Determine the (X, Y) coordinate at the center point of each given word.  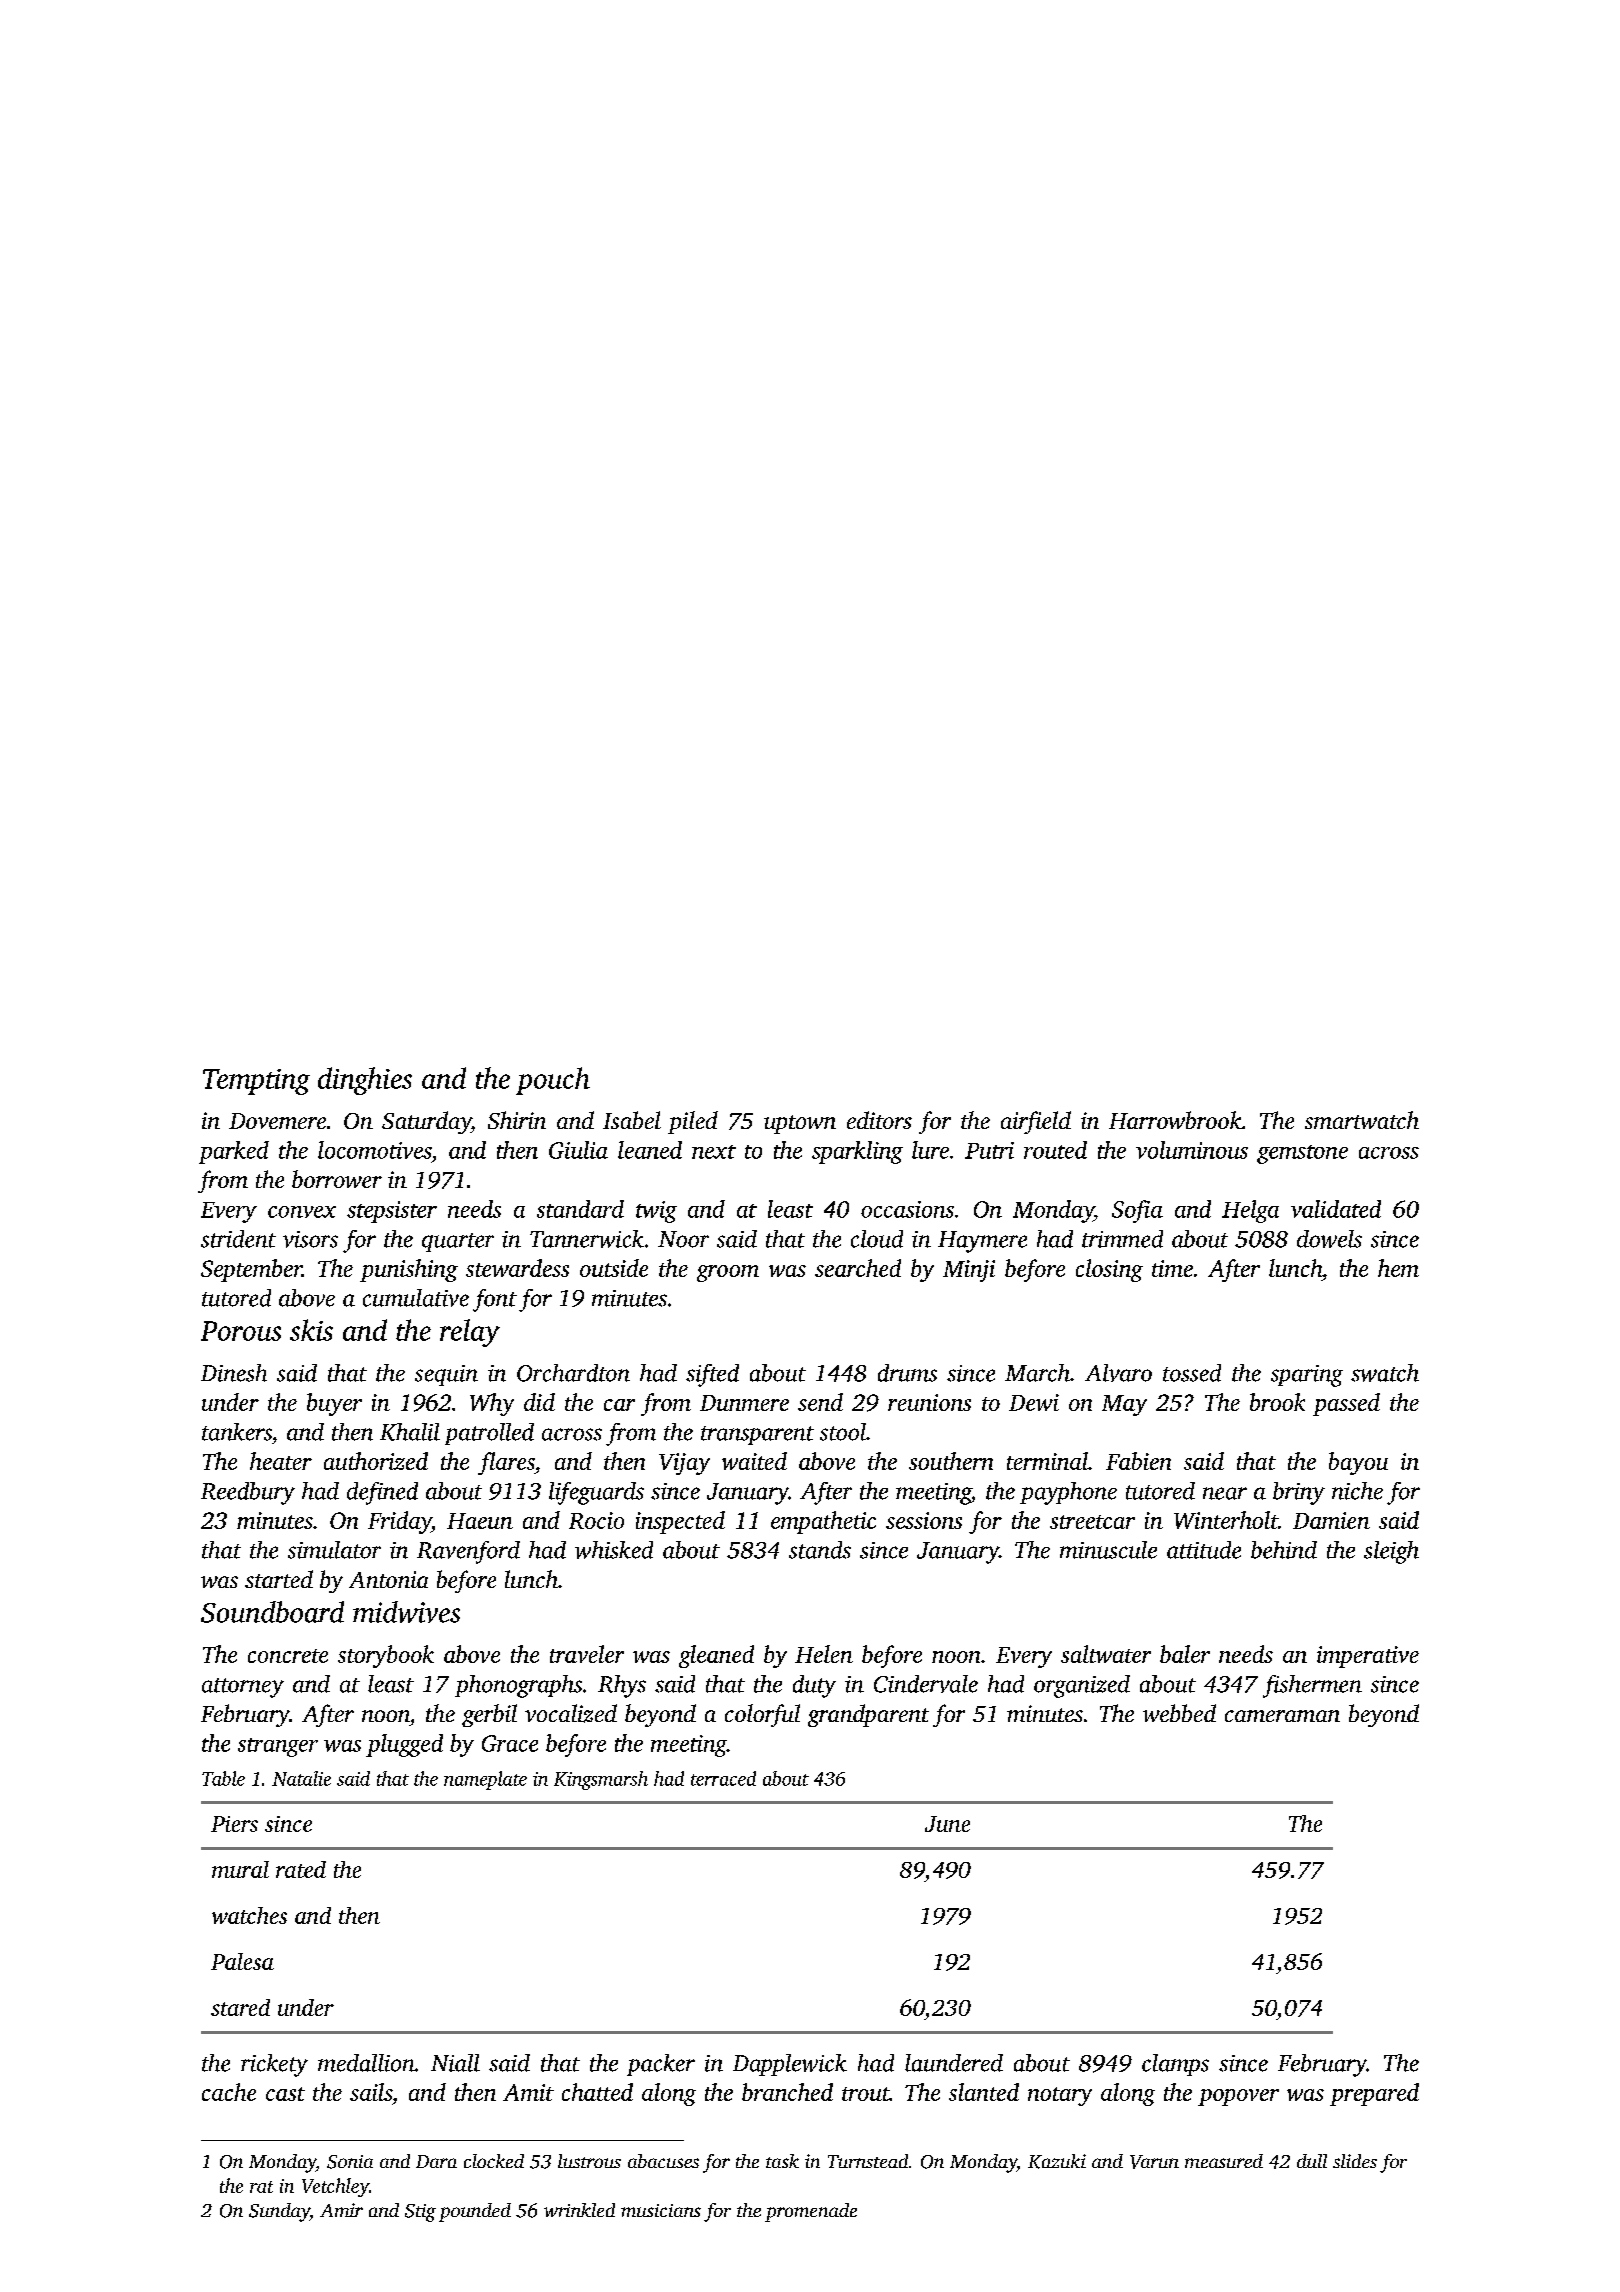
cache (229, 2092)
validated (1336, 1209)
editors (879, 1120)
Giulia (578, 1150)
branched (787, 2092)
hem (1398, 1268)
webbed (1179, 1713)
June (947, 1824)
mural (240, 1869)
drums (907, 1373)
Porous (241, 1331)
